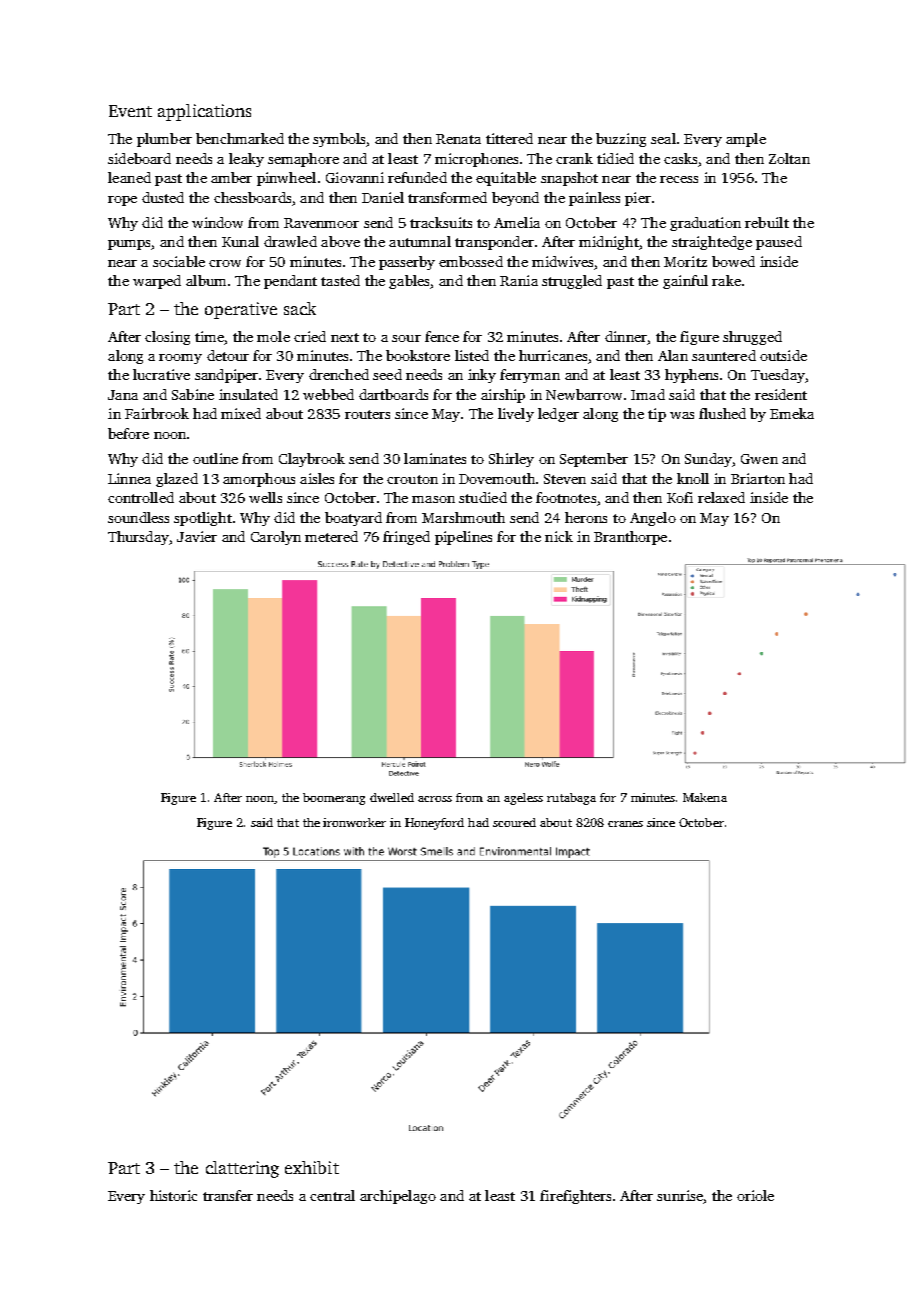 Image resolution: width=924 pixels, height=1308 pixels. I want to click on pipelines, so click(463, 538).
